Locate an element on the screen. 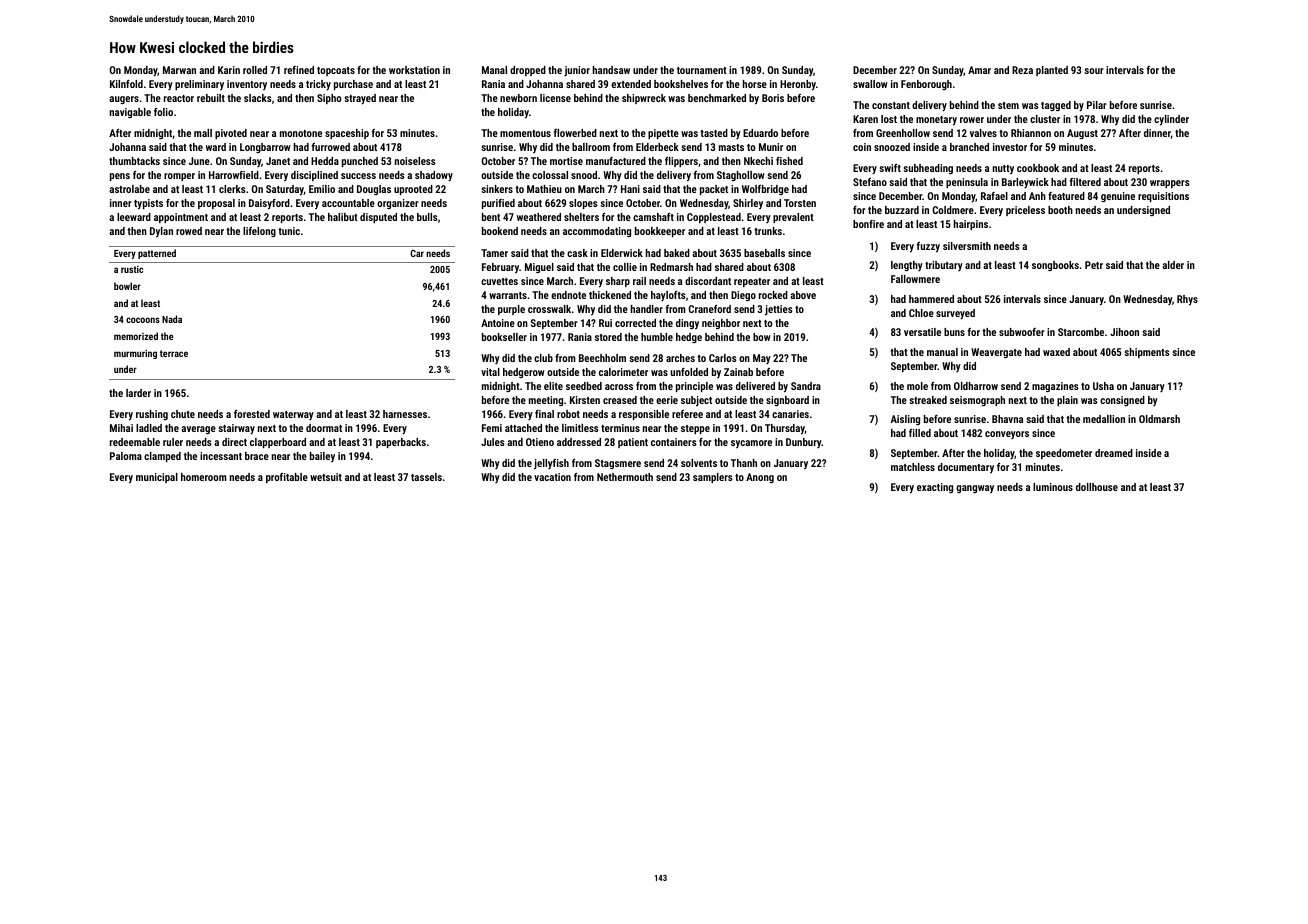  Hani is located at coordinates (630, 189).
